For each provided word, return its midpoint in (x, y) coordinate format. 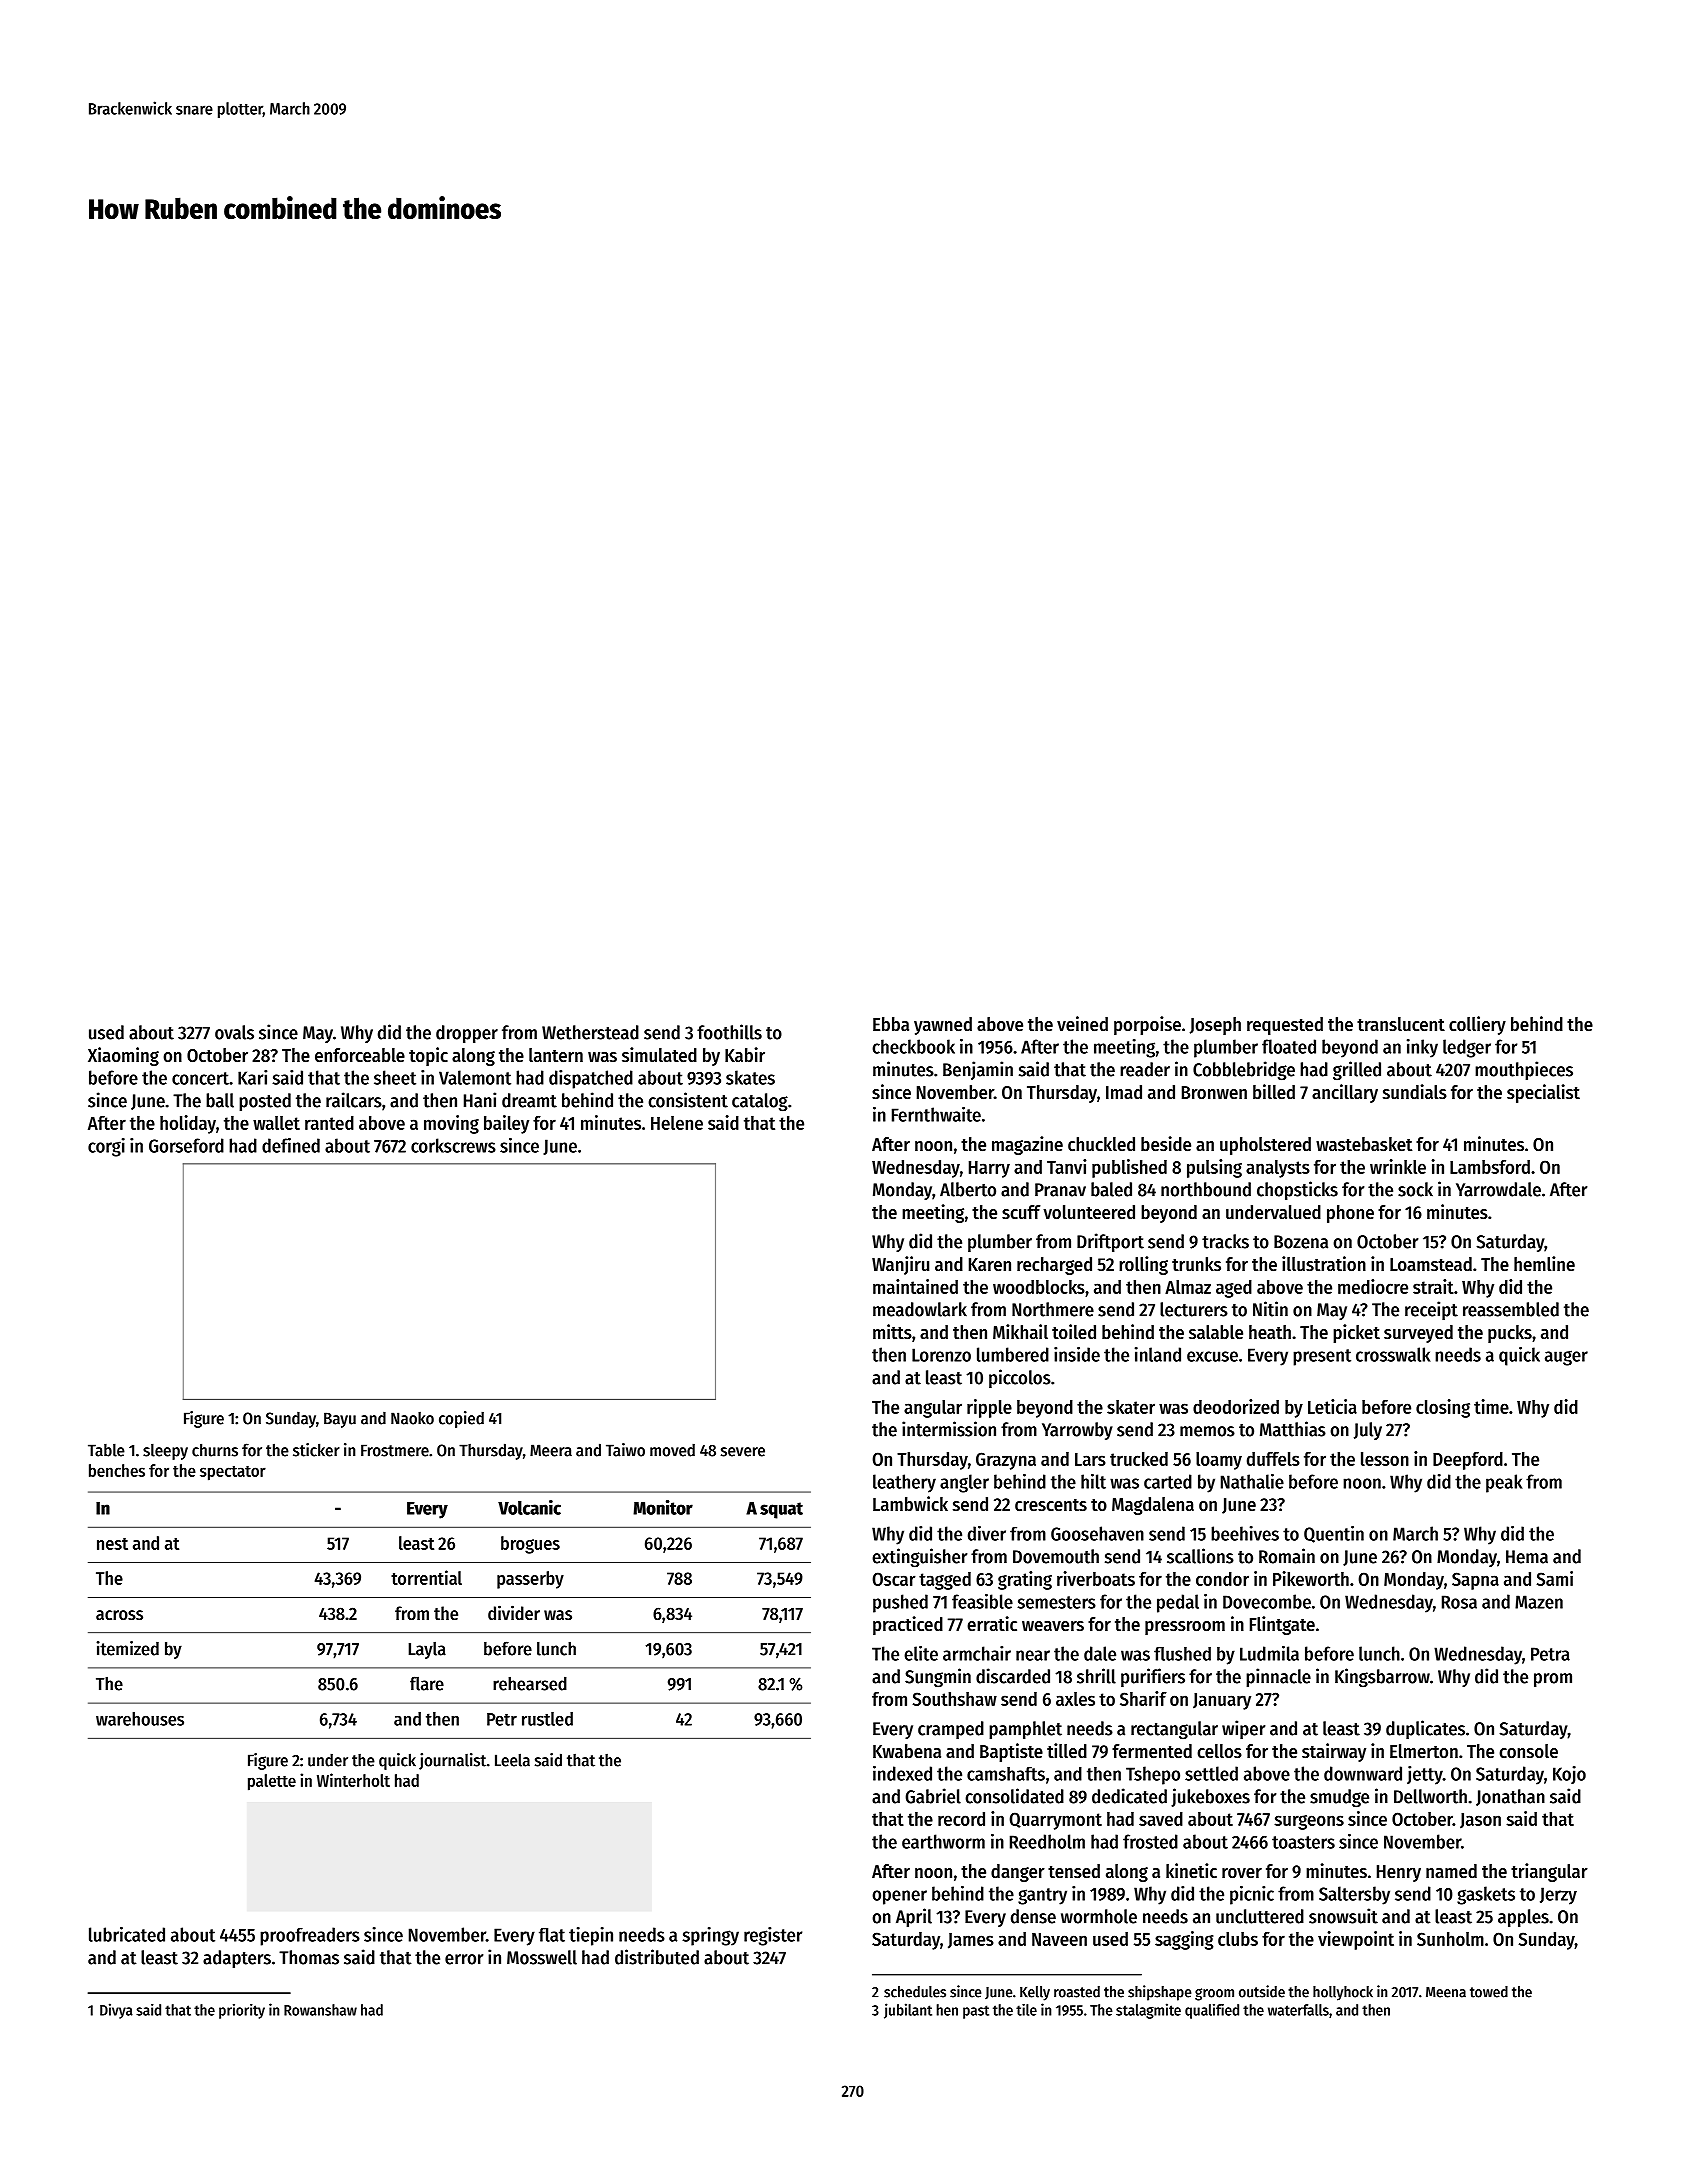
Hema (1527, 1557)
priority (242, 2011)
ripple (989, 1408)
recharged (1054, 1266)
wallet (276, 1123)
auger (1566, 1358)
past (976, 2012)
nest (112, 1544)
